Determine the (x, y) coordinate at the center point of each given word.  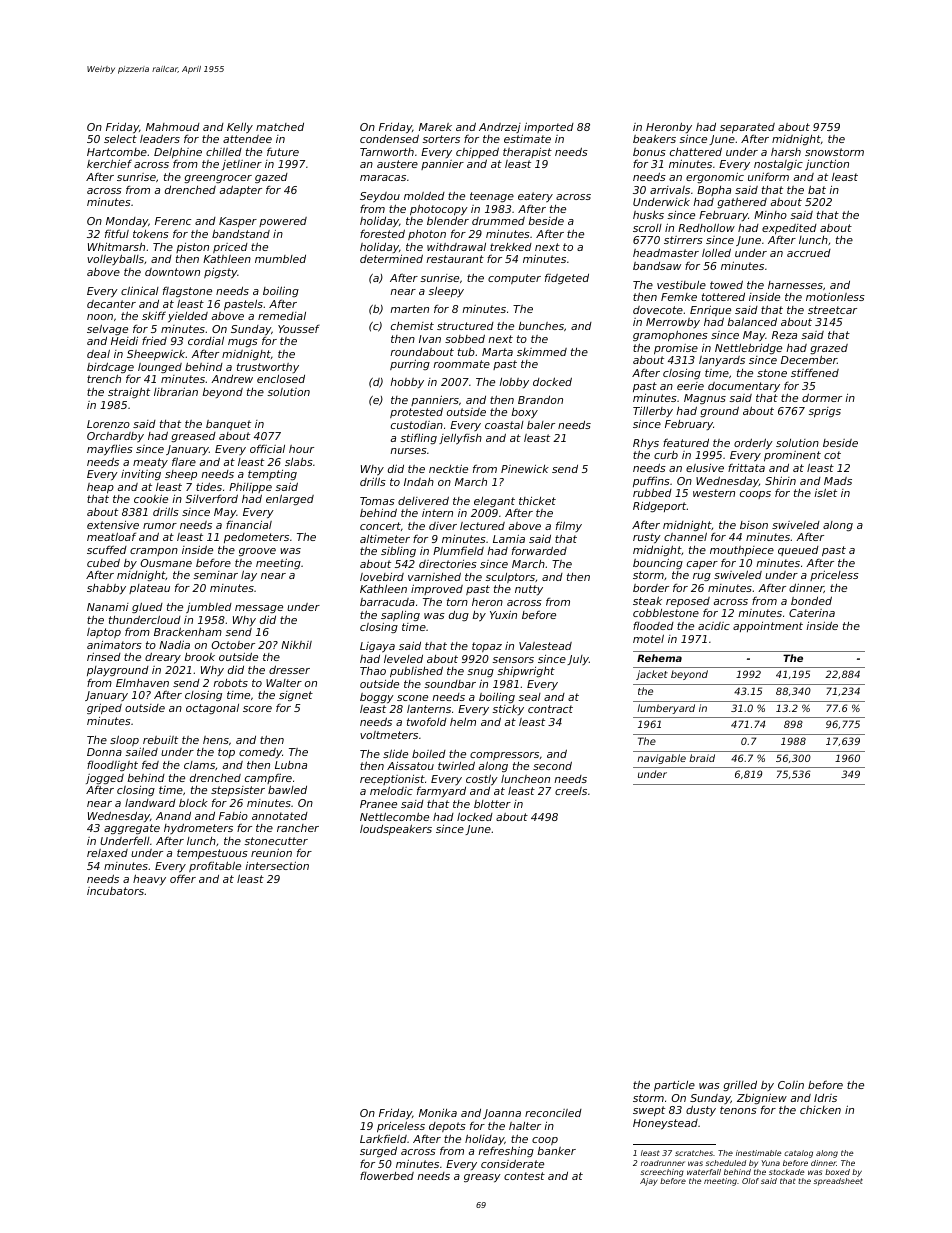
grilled (740, 1086)
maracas (383, 178)
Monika (438, 1113)
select (120, 139)
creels (571, 791)
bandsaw (657, 266)
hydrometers (198, 828)
